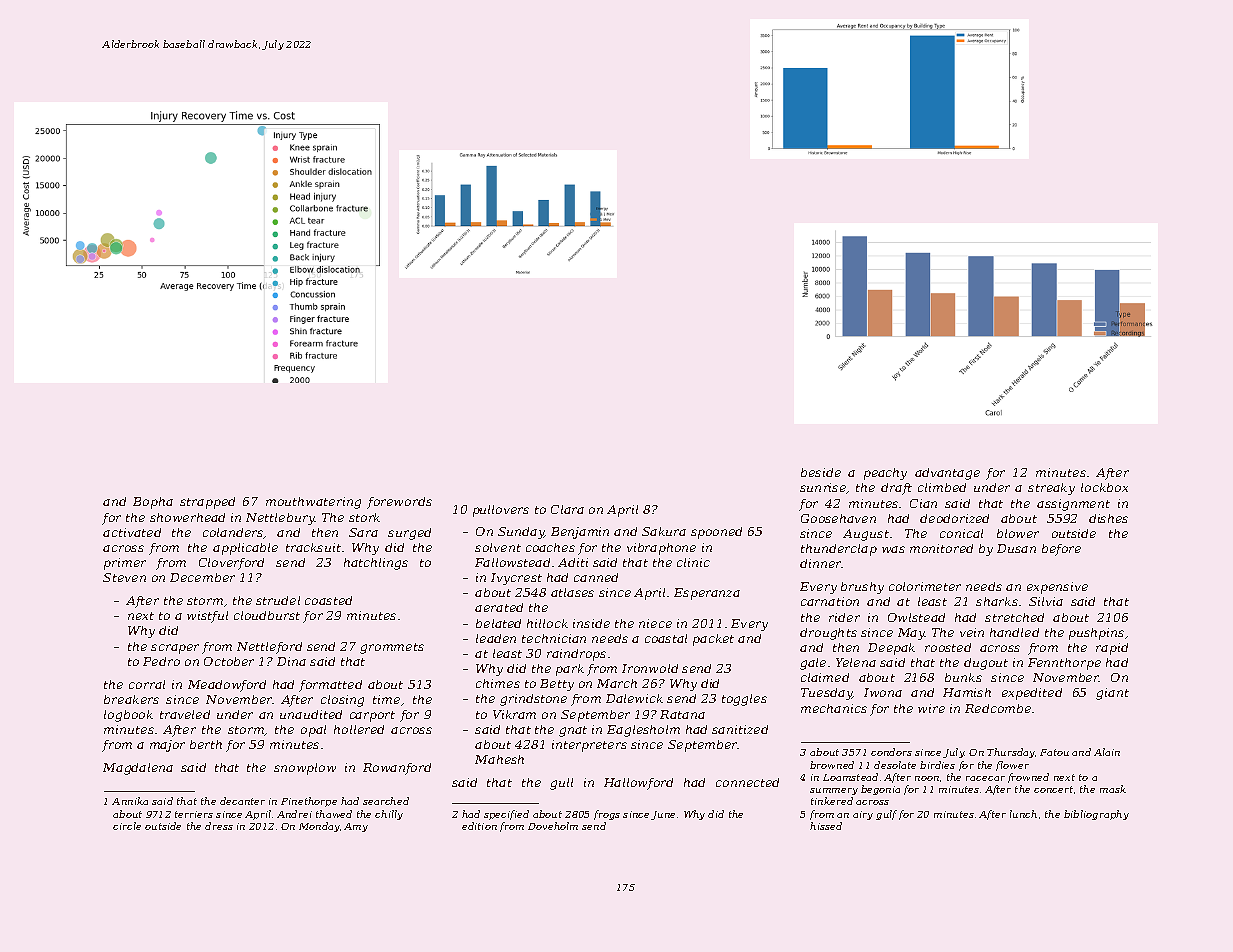 Image resolution: width=1233 pixels, height=952 pixels. Describe the element at coordinates (501, 511) in the screenshot. I see `pullovers` at that location.
